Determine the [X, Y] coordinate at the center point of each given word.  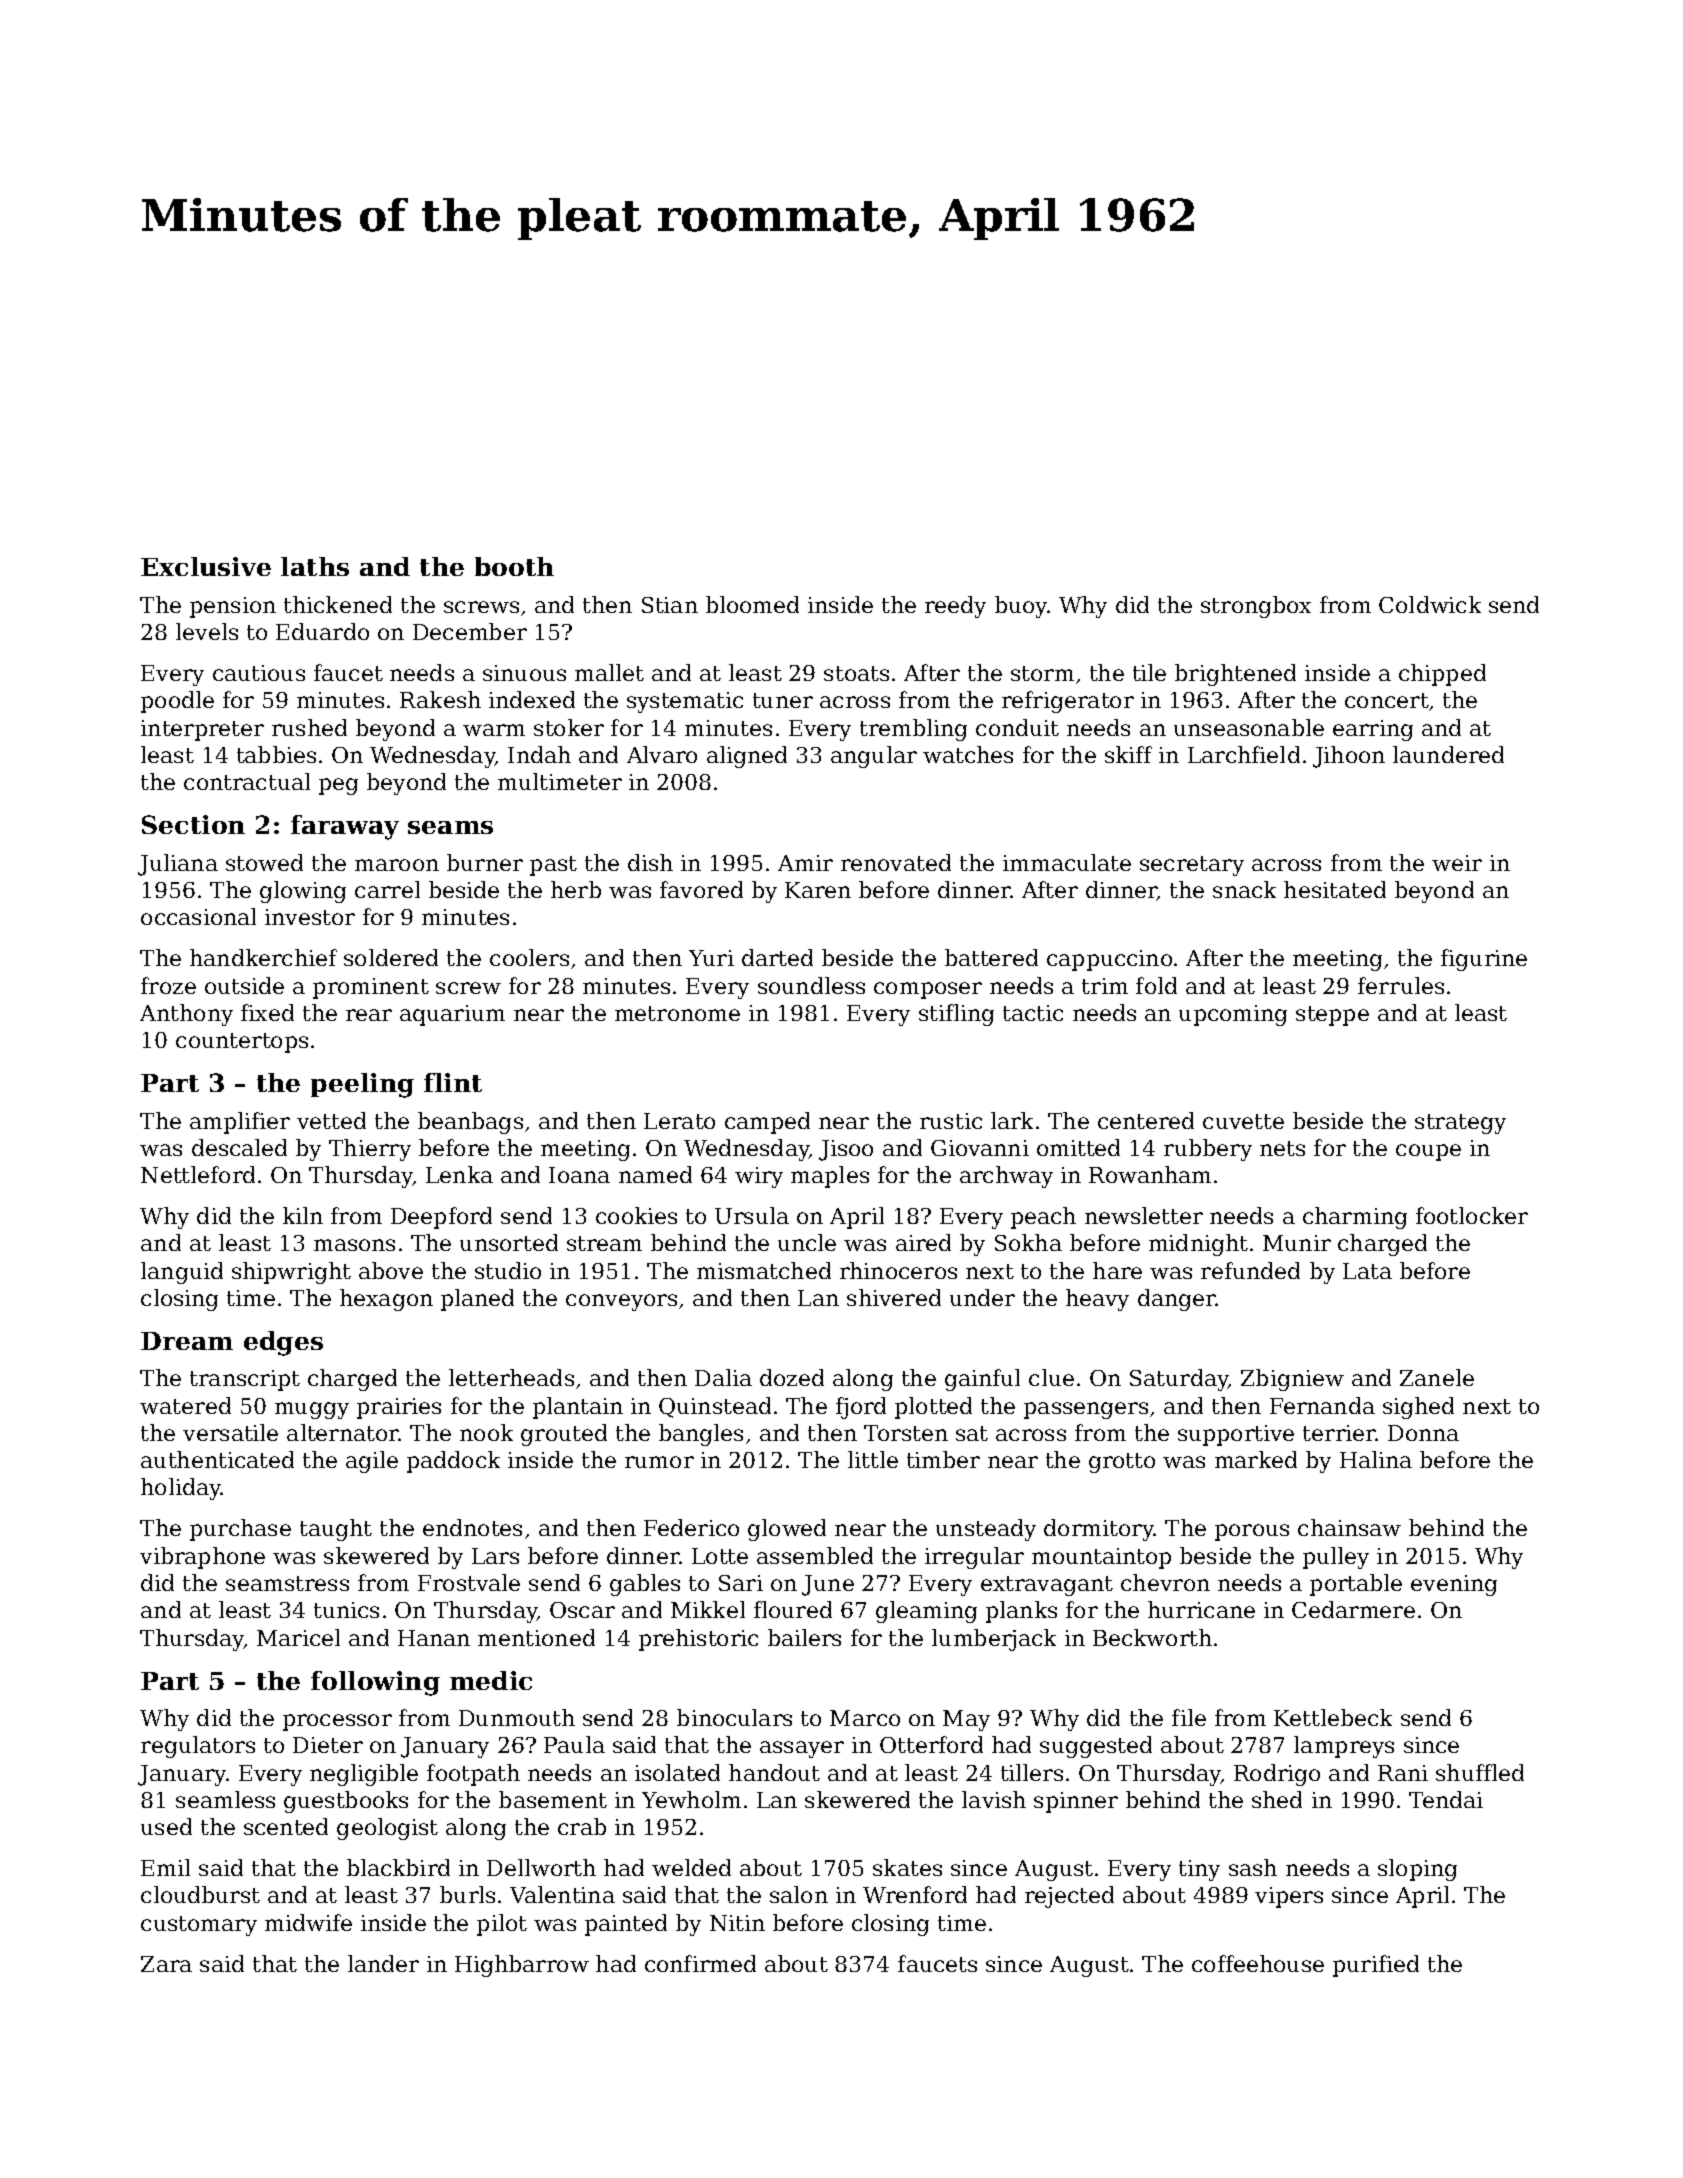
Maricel [298, 1637]
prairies [399, 1408]
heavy [1097, 1300]
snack [1244, 889]
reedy [955, 607]
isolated [677, 1772]
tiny [1199, 1870]
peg [338, 786]
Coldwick [1430, 604]
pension [233, 607]
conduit [1017, 727]
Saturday [1179, 1380]
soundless [811, 985]
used [166, 1826]
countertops [242, 1043]
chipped [1442, 675]
